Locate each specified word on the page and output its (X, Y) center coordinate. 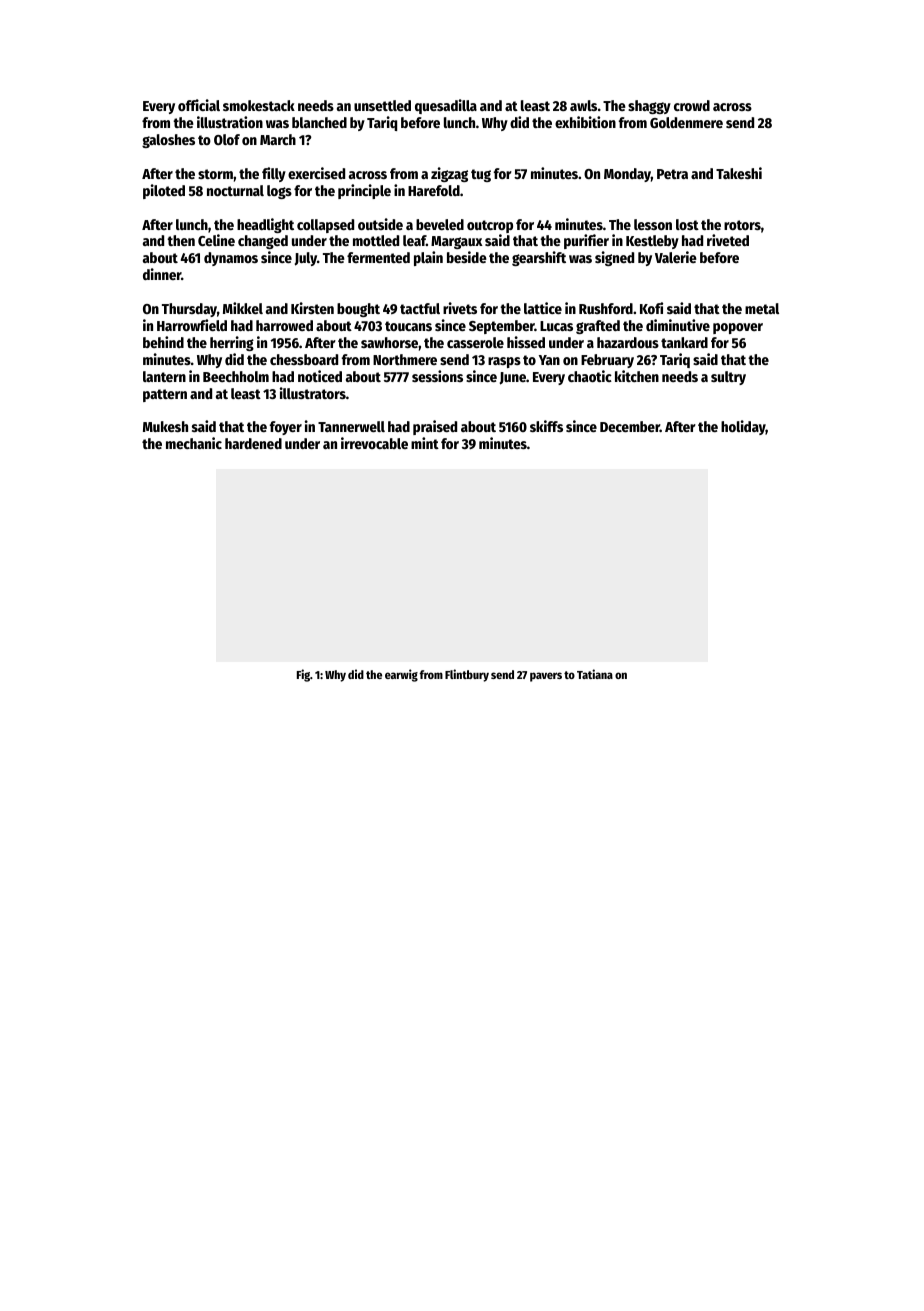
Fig (303, 675)
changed (263, 242)
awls (583, 105)
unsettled (382, 105)
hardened (253, 443)
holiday (743, 427)
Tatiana (595, 674)
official (199, 105)
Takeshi (739, 173)
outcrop (490, 226)
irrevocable (374, 443)
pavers (546, 677)
